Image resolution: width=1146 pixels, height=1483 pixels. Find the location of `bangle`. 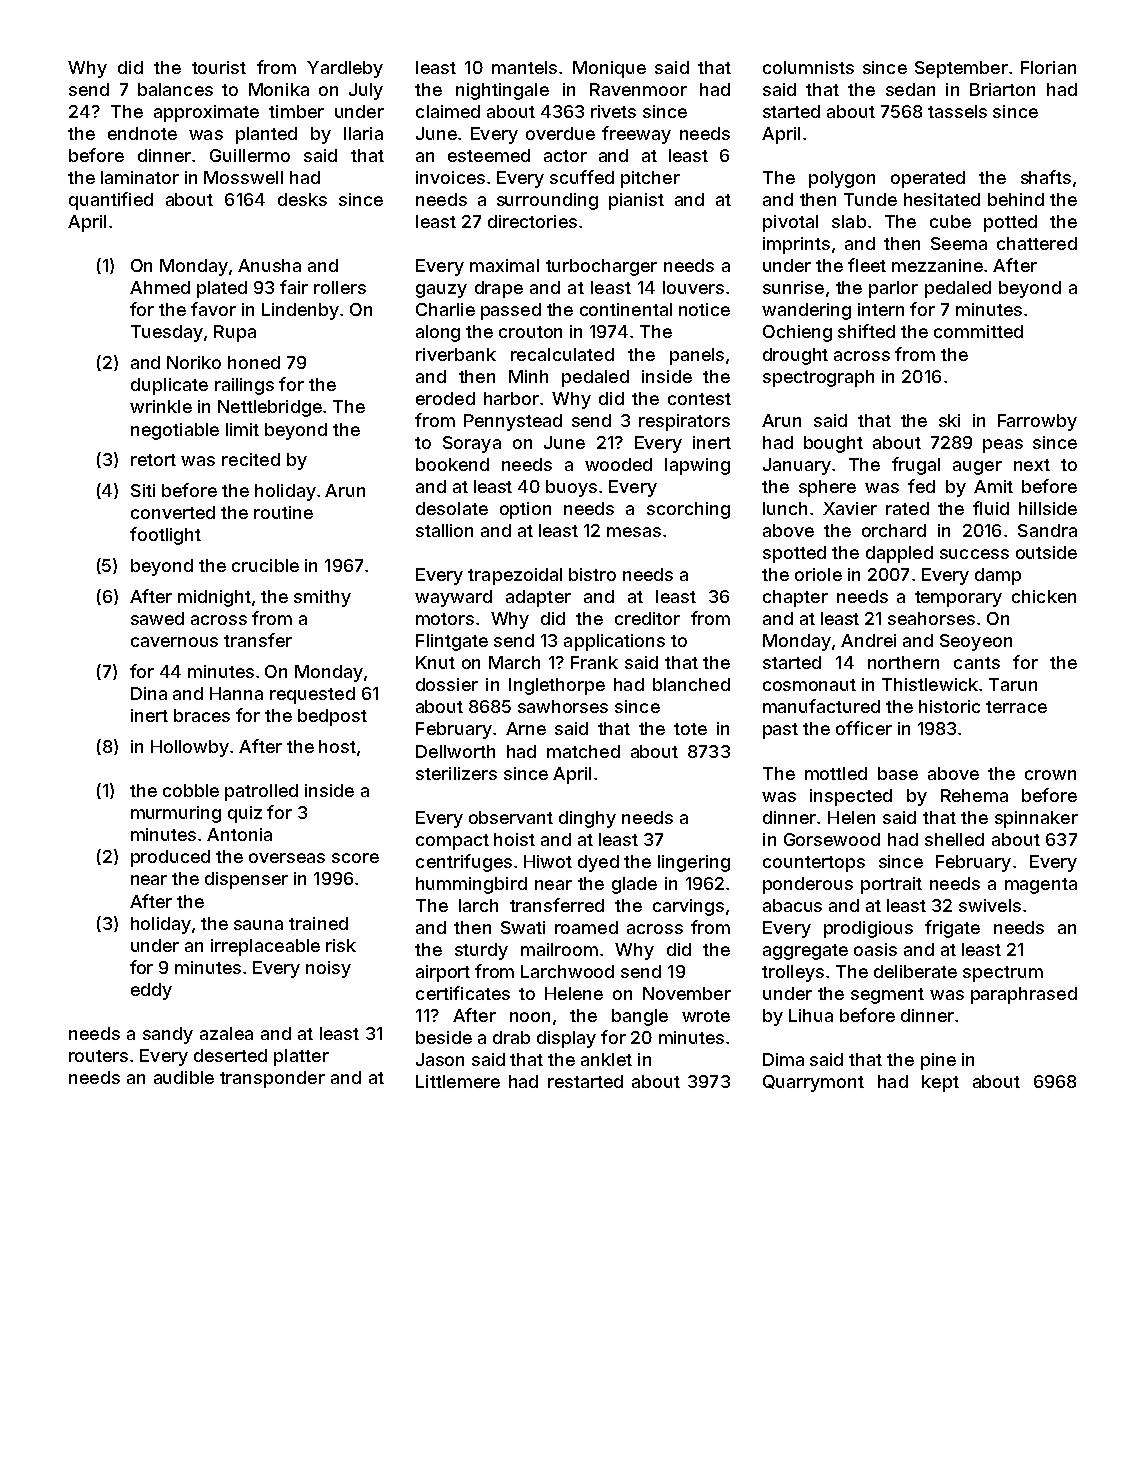

bangle is located at coordinates (640, 1017).
